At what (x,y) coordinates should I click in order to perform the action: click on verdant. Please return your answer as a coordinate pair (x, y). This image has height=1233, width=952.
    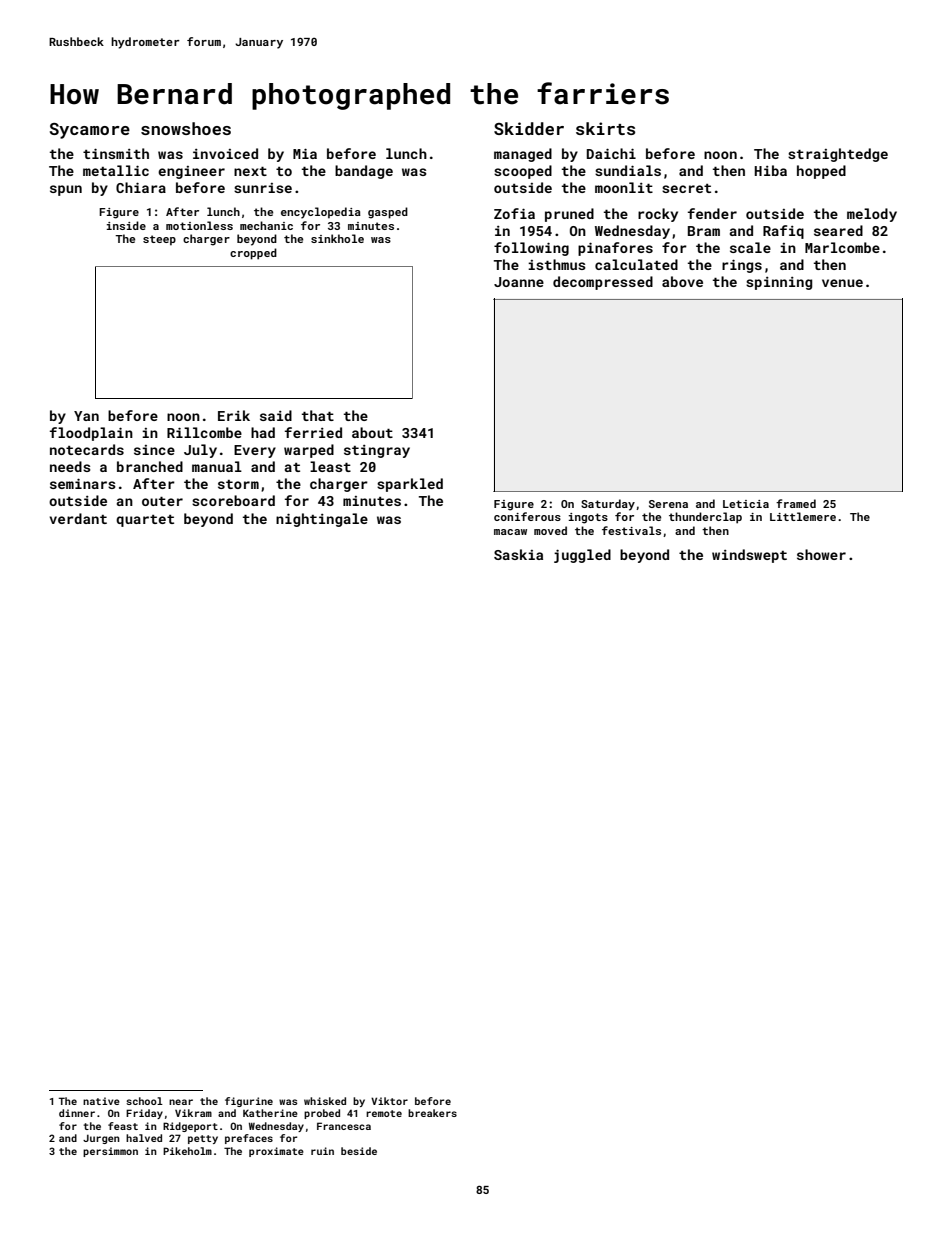
    Looking at the image, I should click on (78, 518).
